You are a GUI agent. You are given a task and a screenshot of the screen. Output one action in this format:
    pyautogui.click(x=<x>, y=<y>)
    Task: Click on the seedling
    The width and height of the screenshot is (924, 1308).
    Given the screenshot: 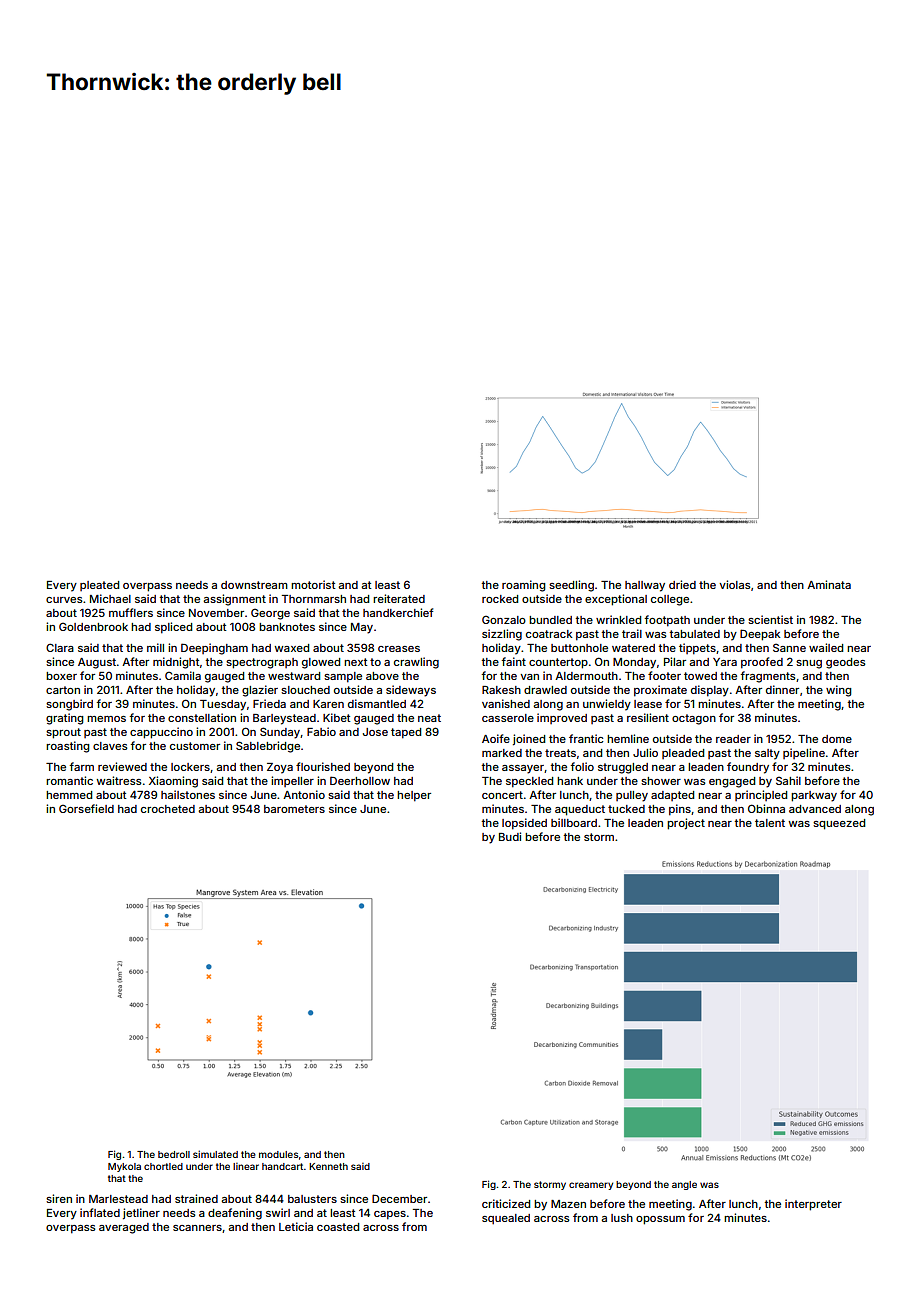 What is the action you would take?
    pyautogui.click(x=571, y=586)
